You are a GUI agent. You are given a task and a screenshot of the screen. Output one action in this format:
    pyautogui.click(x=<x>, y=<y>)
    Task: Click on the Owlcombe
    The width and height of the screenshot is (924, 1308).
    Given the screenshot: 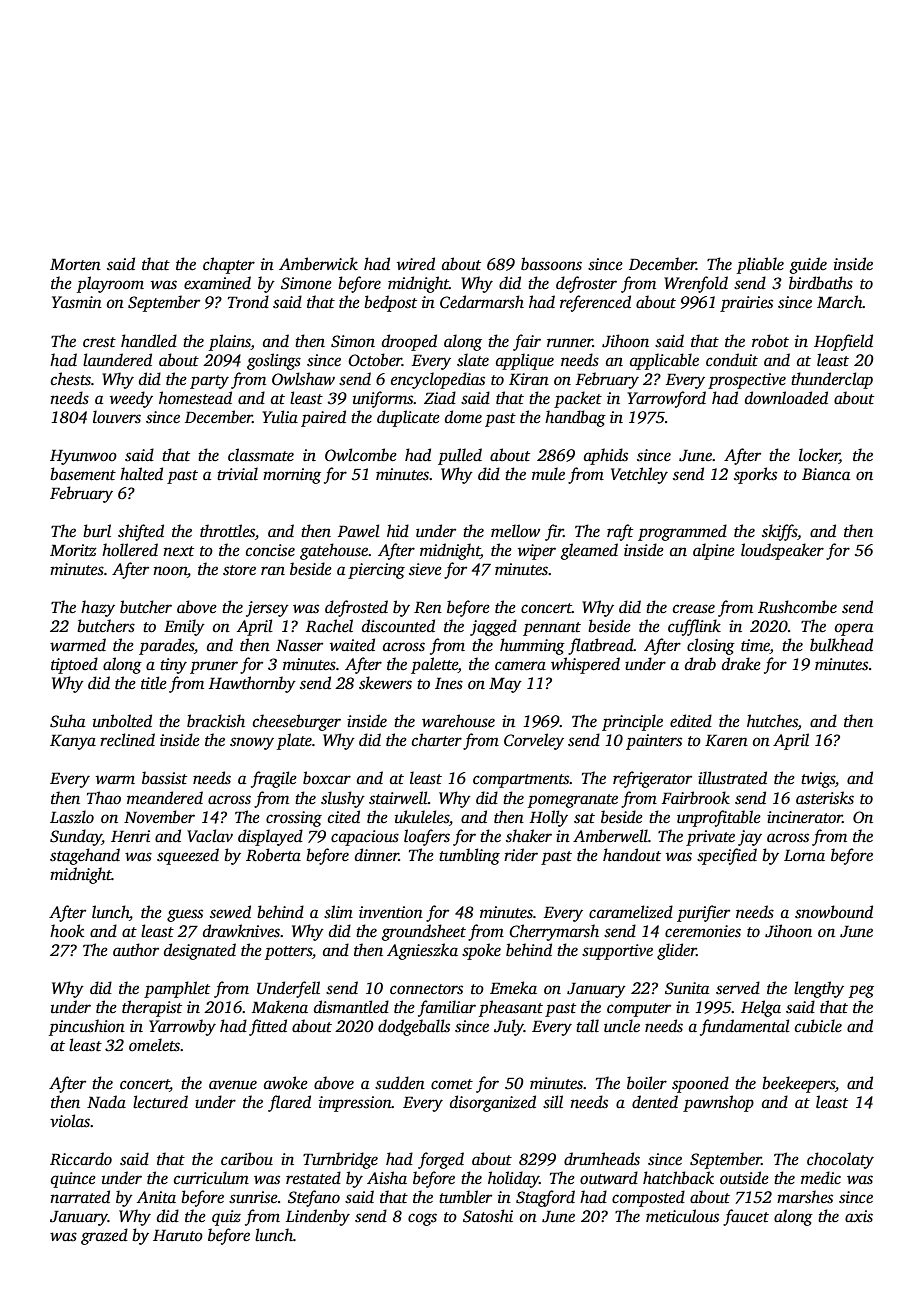 What is the action you would take?
    pyautogui.click(x=361, y=455)
